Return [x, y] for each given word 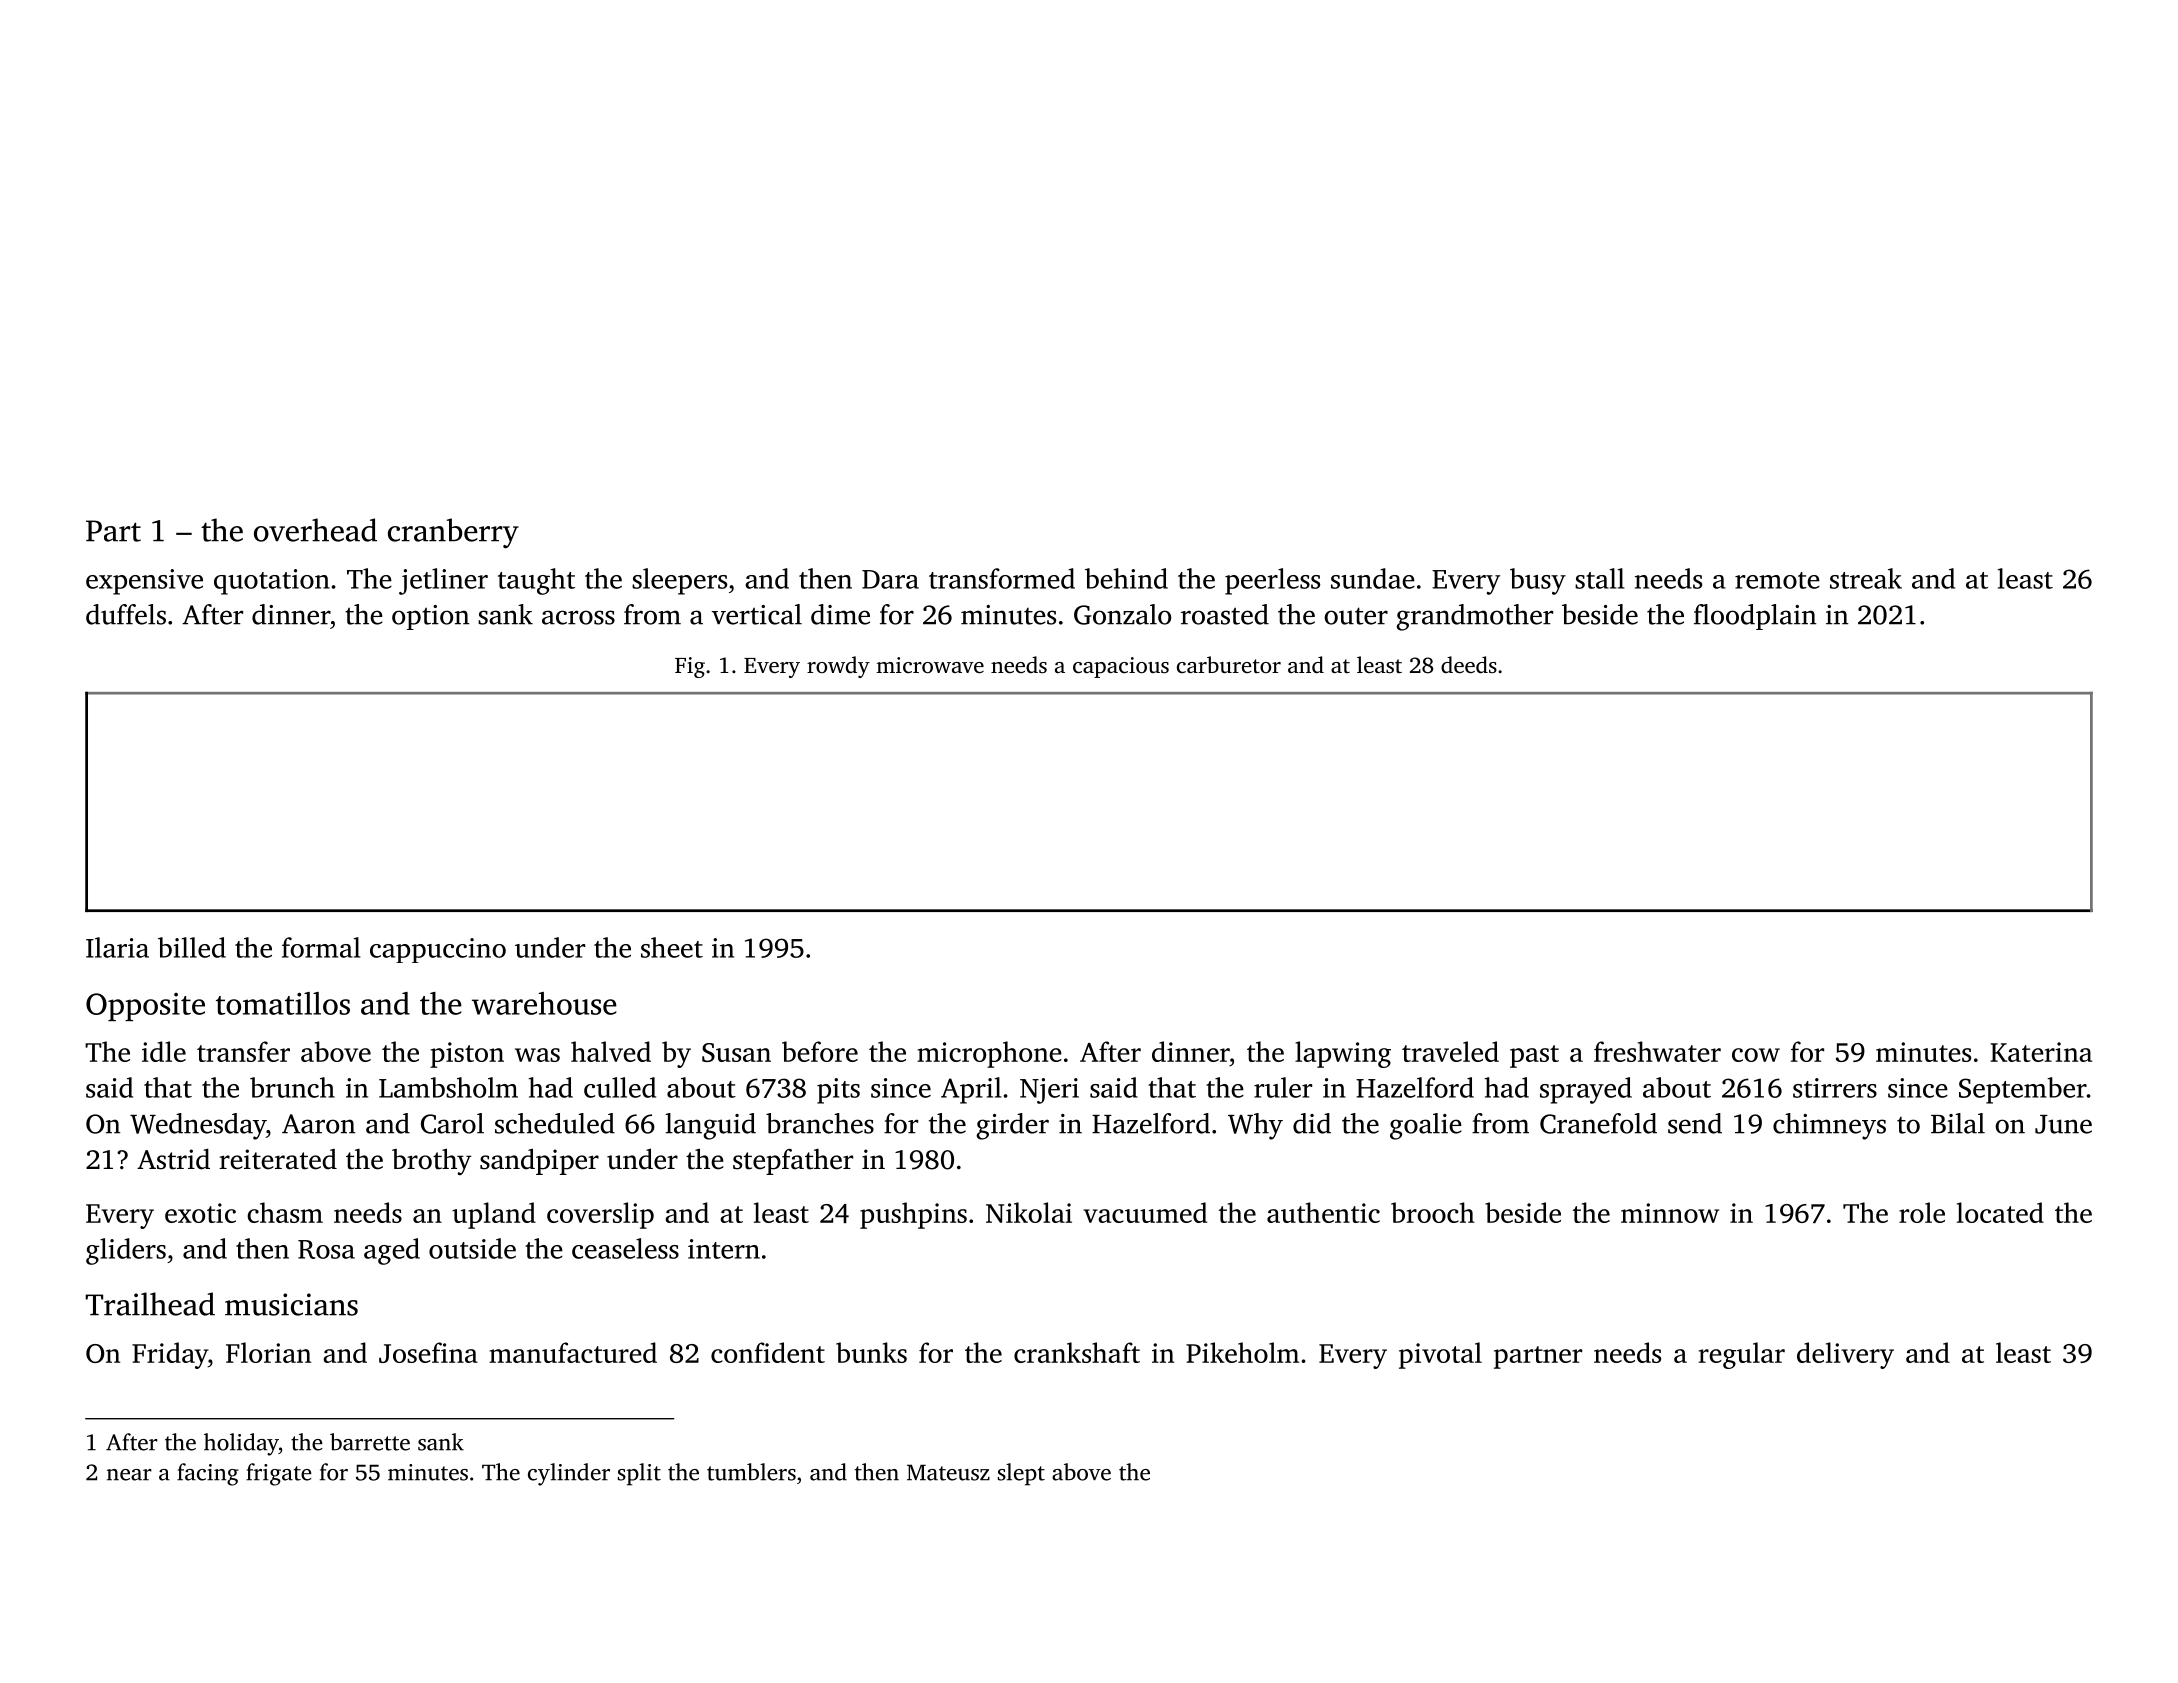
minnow [1670, 1213]
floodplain [1755, 617]
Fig [690, 667]
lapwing [1343, 1054]
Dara [890, 579]
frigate [279, 1474]
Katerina [2041, 1052]
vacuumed [1145, 1212]
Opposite [145, 1007]
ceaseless [625, 1248]
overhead [315, 530]
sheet [672, 947]
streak [1866, 578]
